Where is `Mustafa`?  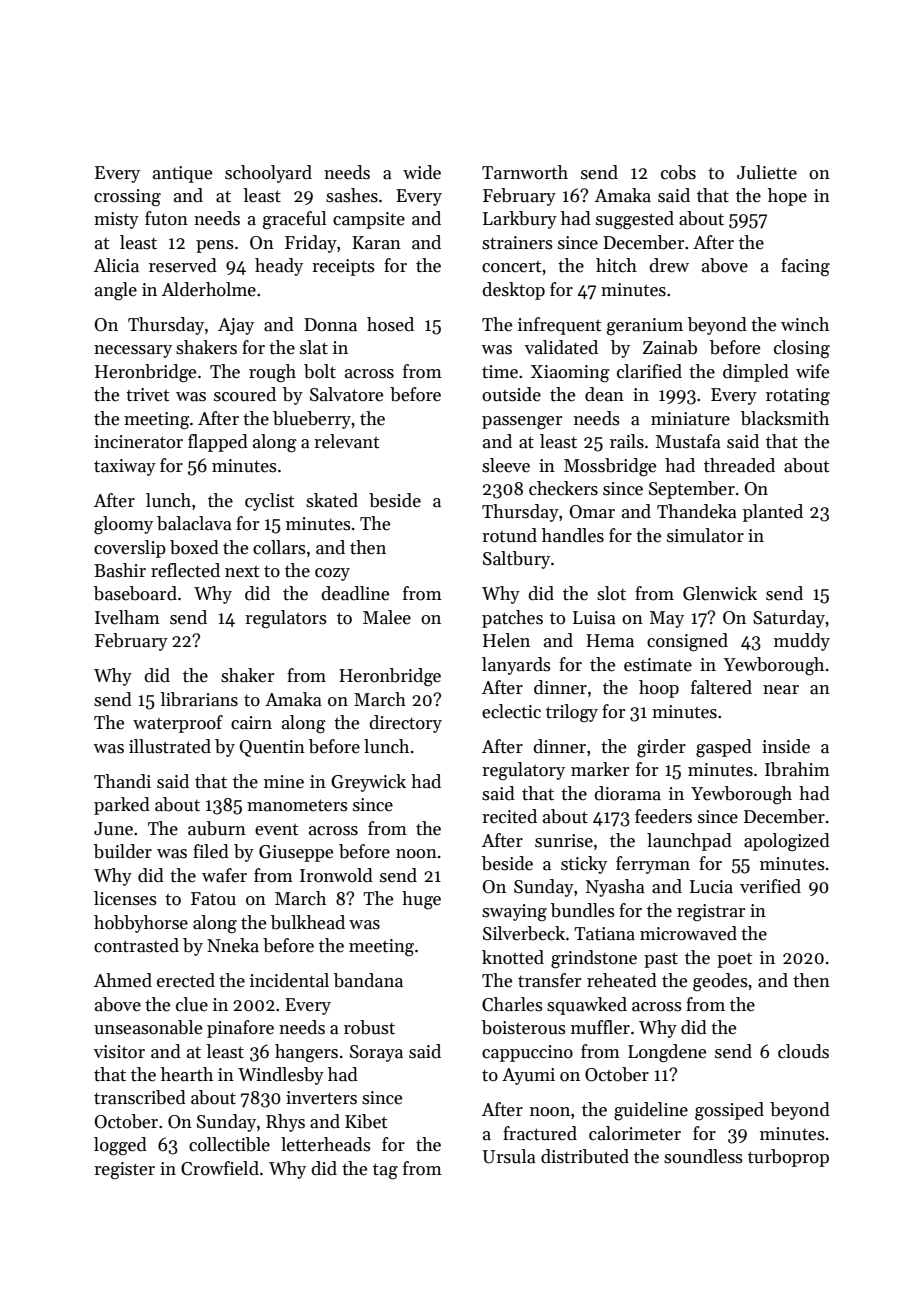
Mustafa is located at coordinates (688, 441).
